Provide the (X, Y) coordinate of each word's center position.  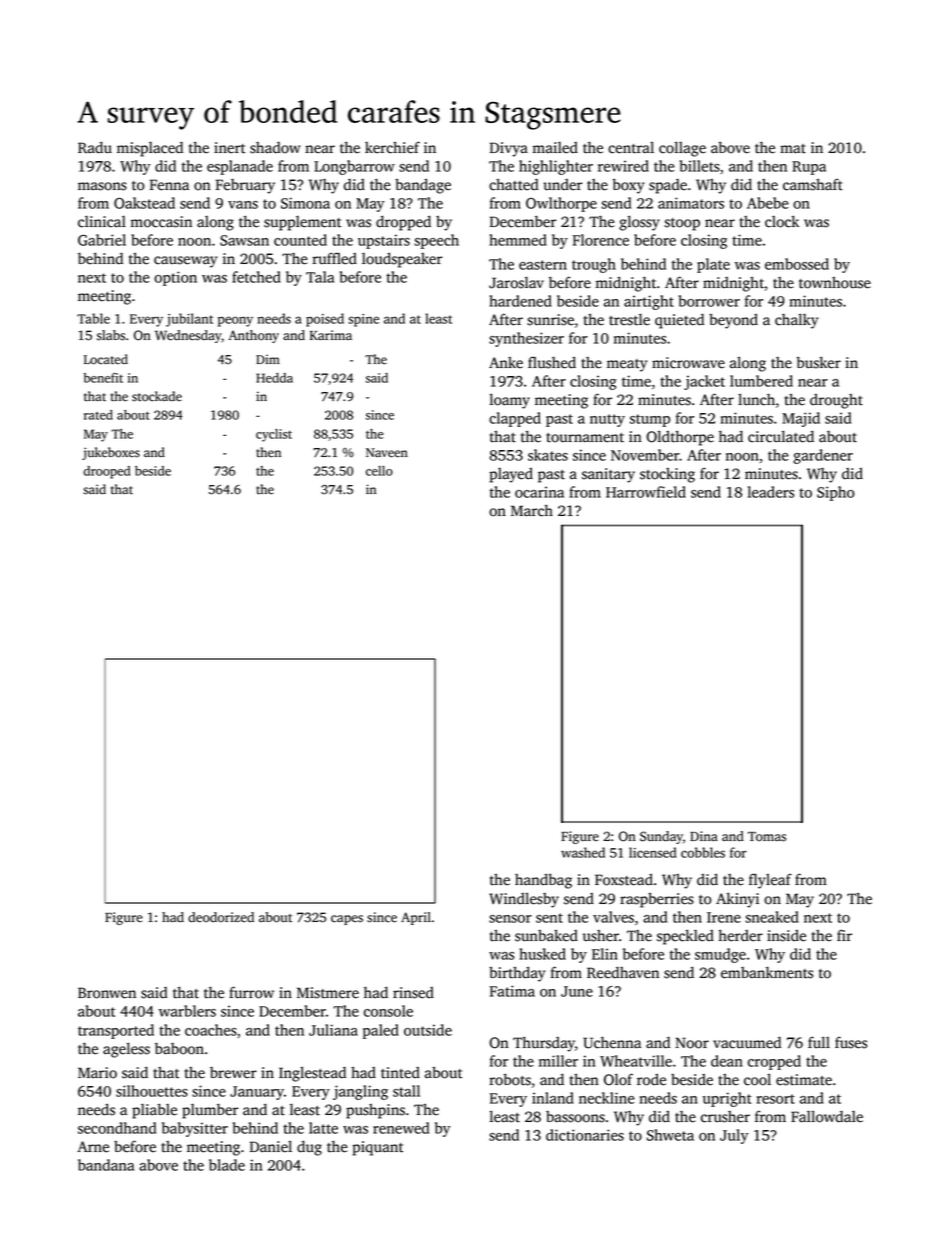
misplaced (150, 149)
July (734, 1136)
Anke (506, 363)
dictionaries (585, 1135)
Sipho (836, 493)
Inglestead (312, 1074)
